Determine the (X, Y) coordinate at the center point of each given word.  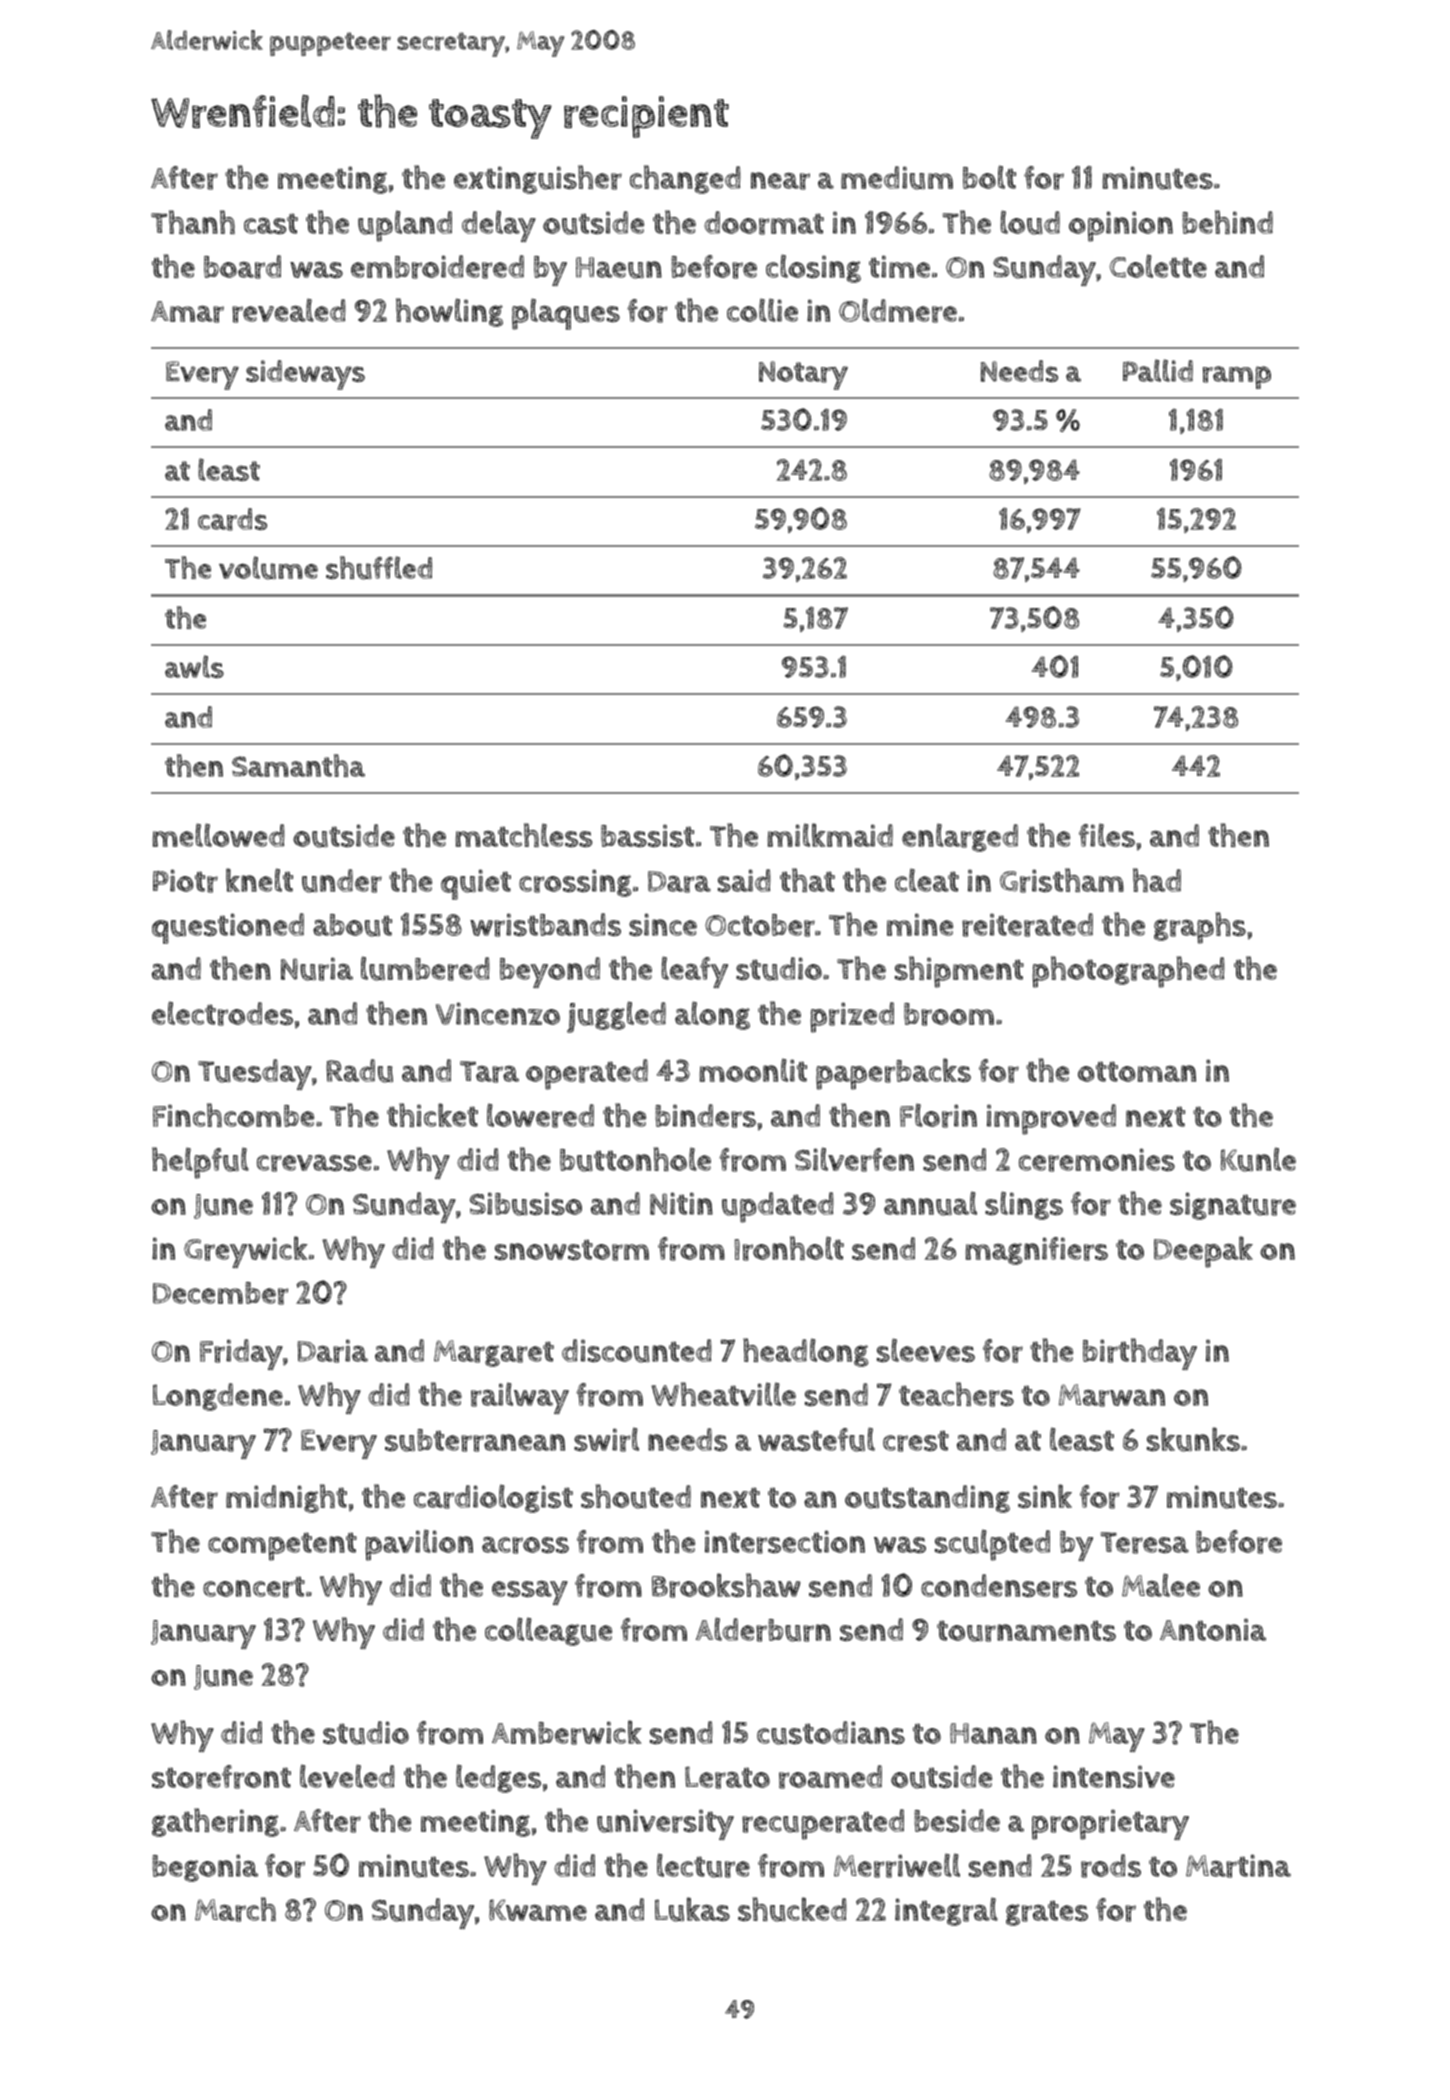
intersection (785, 1542)
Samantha (298, 765)
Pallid (1158, 370)
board (242, 267)
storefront (221, 1777)
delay (499, 226)
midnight (286, 1498)
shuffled (379, 568)
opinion (1121, 226)
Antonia (1213, 1629)
